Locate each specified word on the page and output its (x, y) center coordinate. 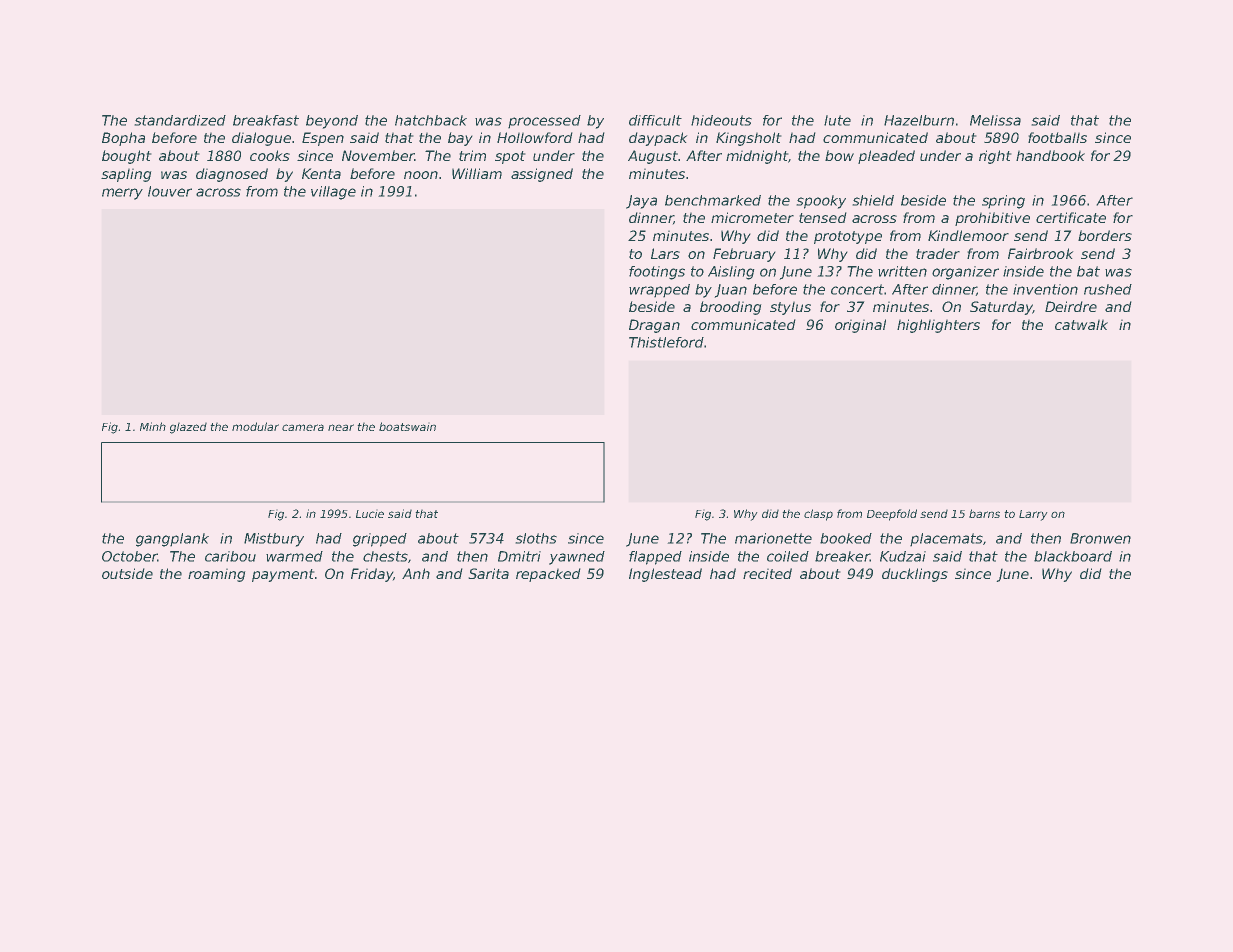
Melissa (995, 120)
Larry (1033, 515)
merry (122, 194)
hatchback (431, 120)
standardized (180, 120)
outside (127, 573)
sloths (536, 538)
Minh (153, 426)
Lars (665, 253)
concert (857, 289)
